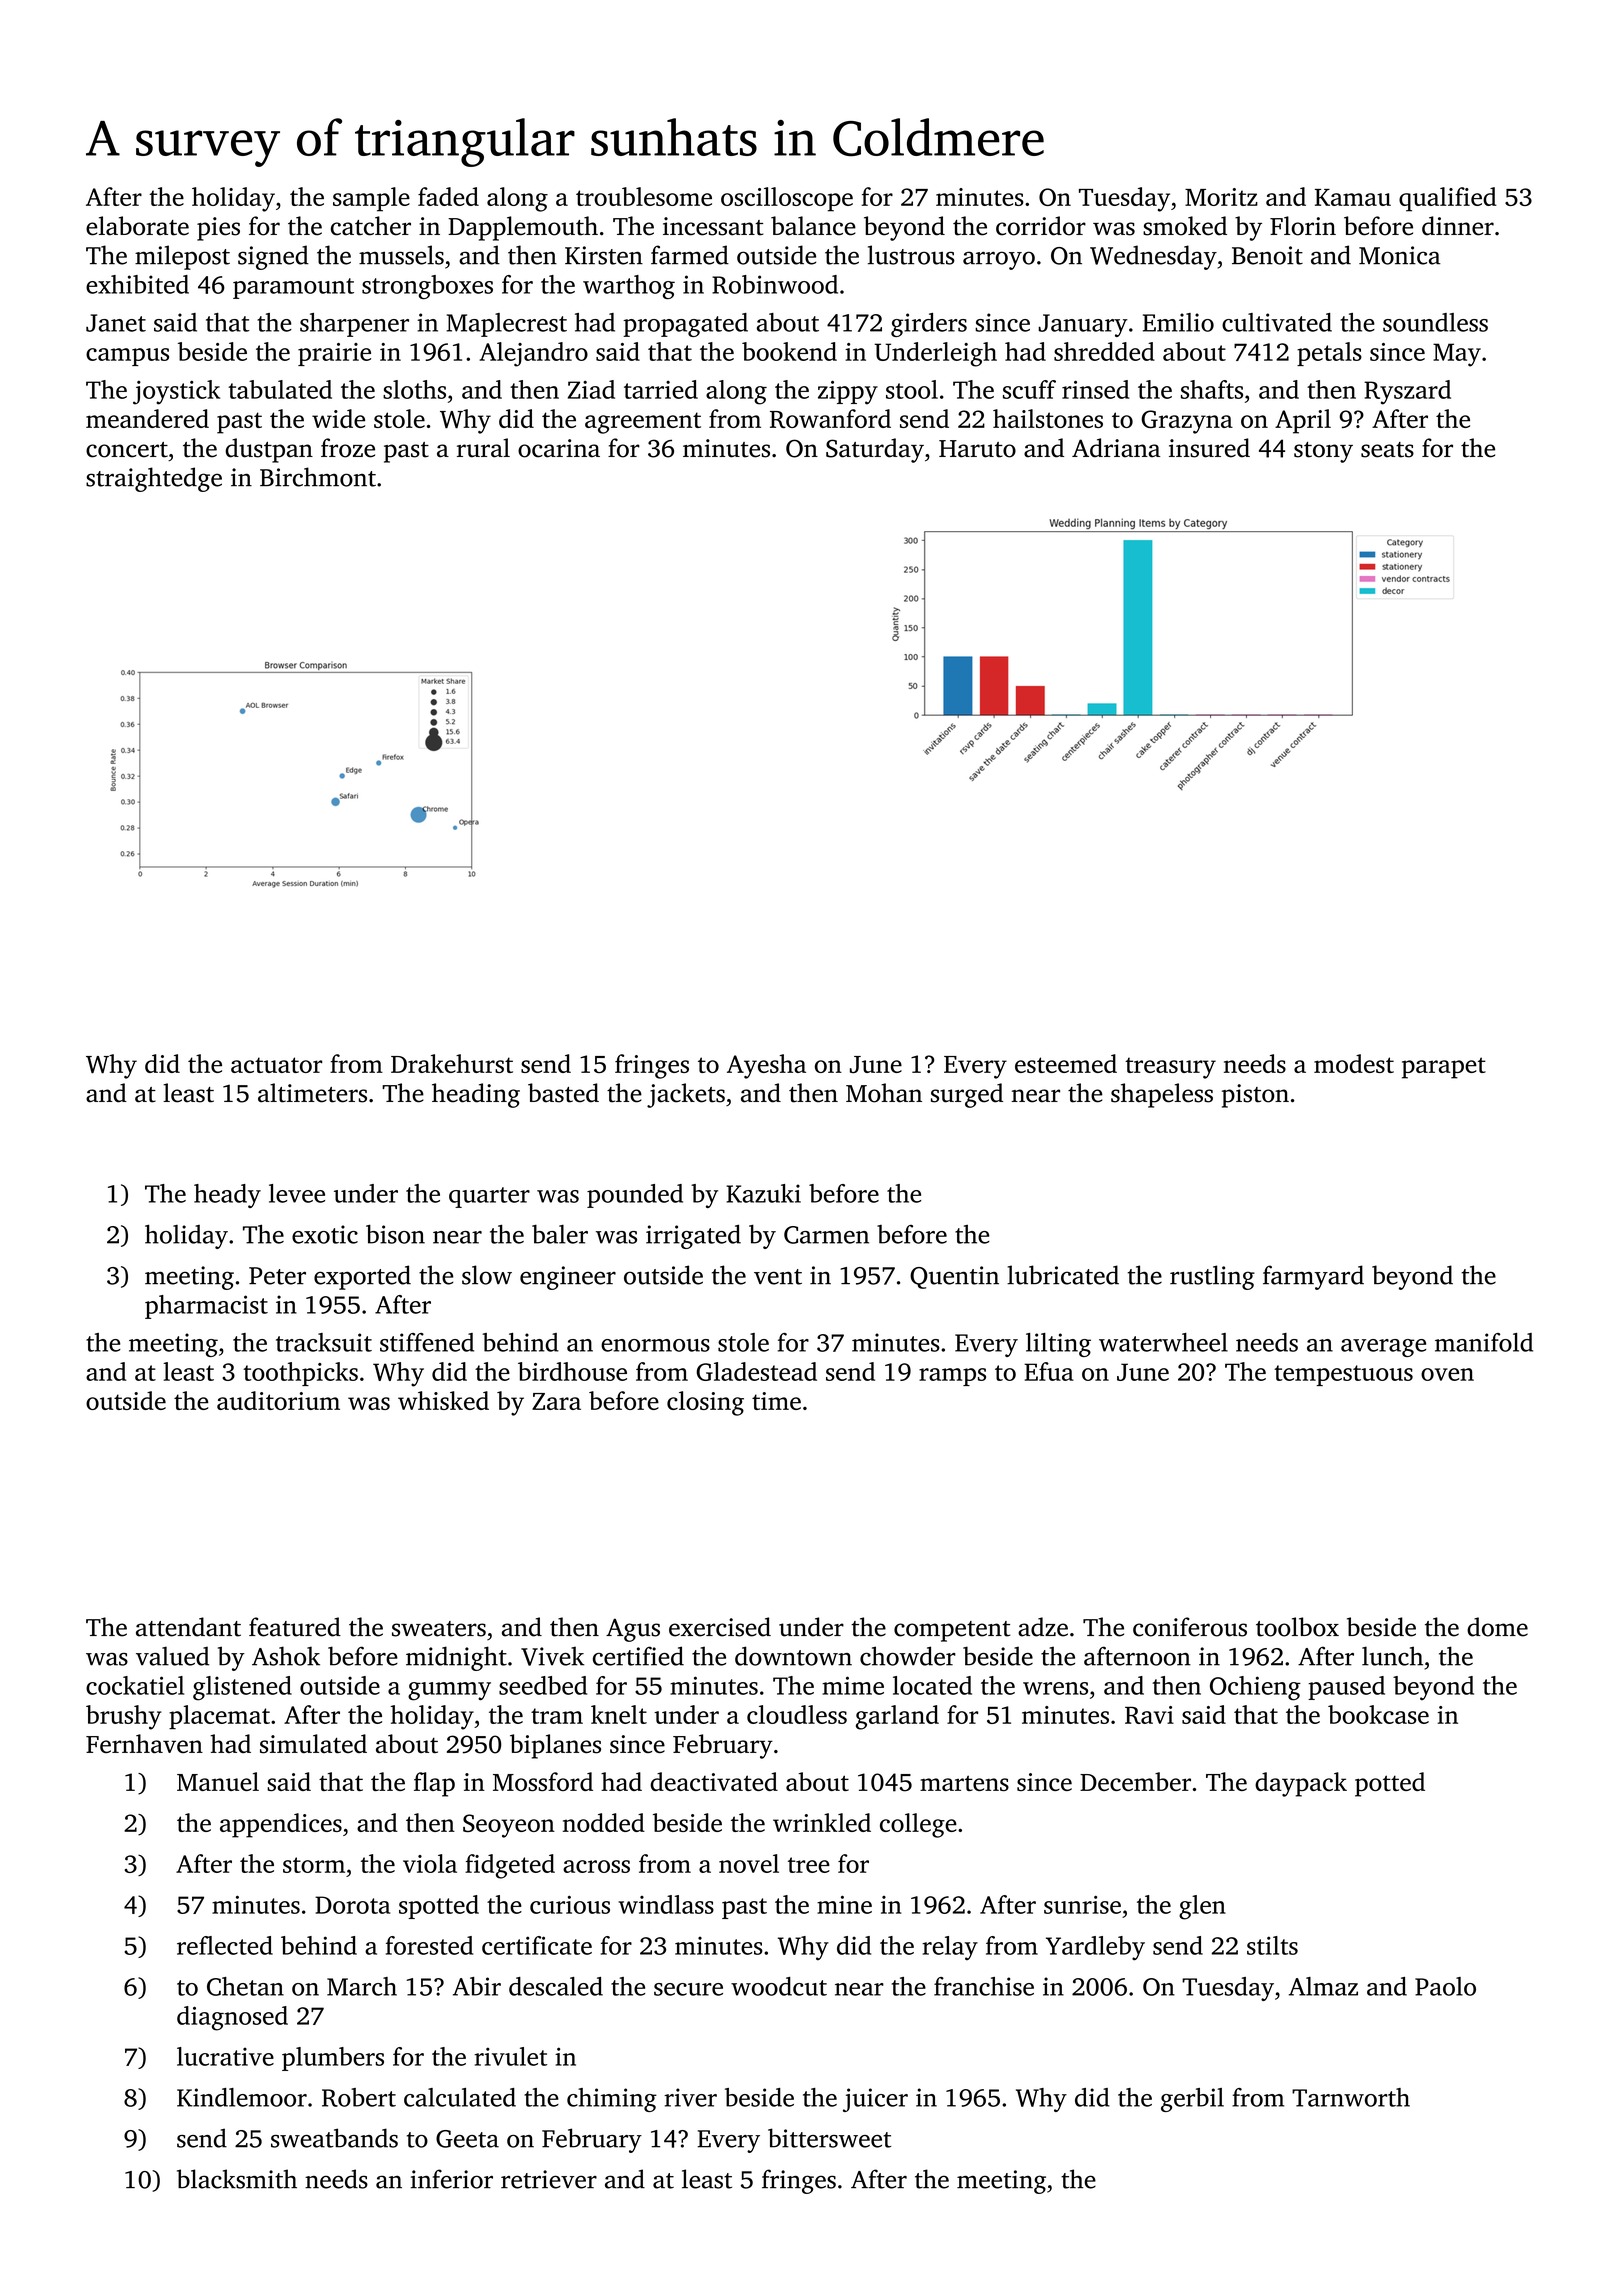 Image resolution: width=1620 pixels, height=2292 pixels. Describe the element at coordinates (537, 1945) in the page. I see `certificate` at that location.
